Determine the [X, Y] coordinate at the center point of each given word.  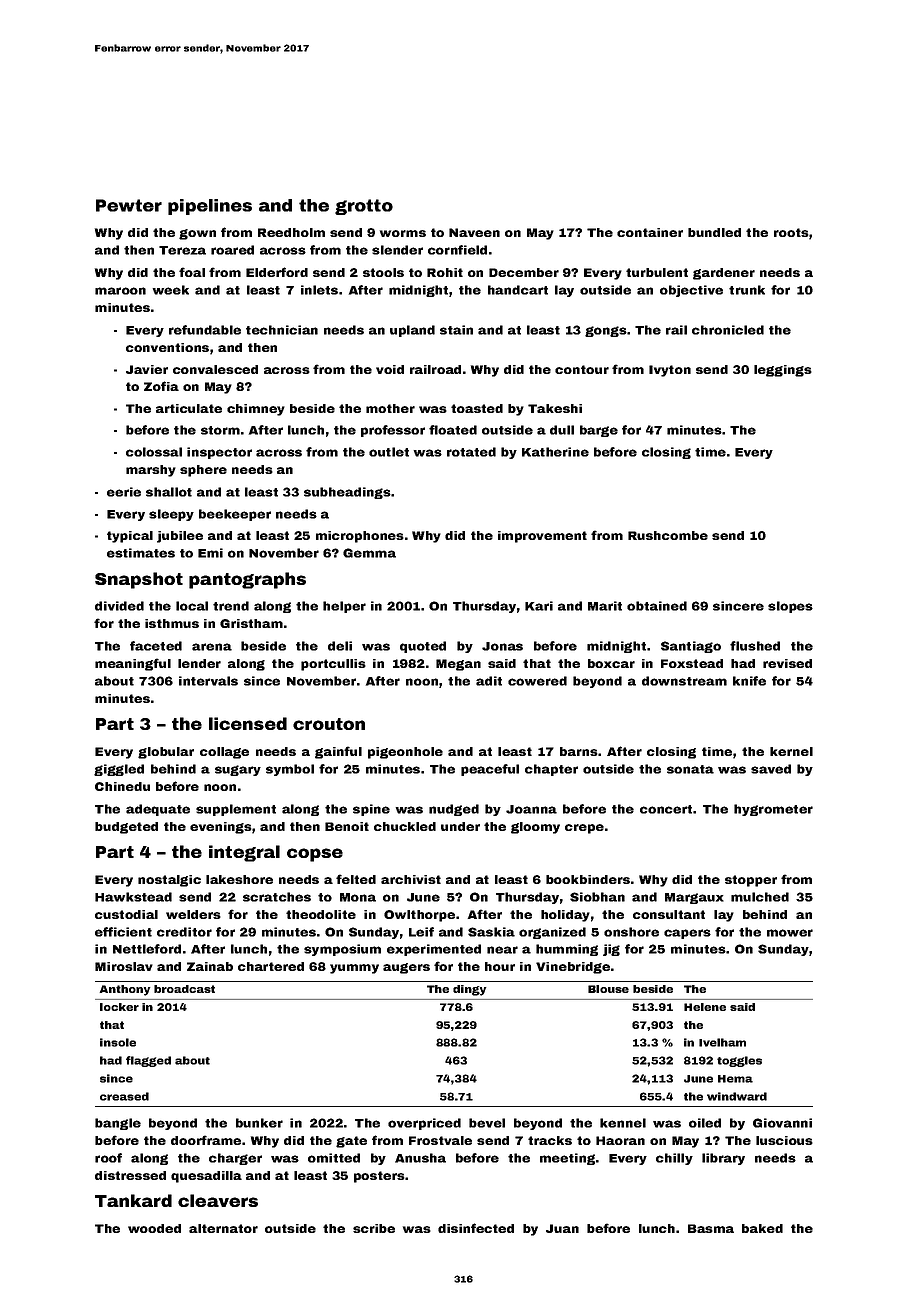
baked [762, 1228]
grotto [364, 207]
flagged [148, 1061]
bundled [714, 232]
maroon [120, 291]
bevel [487, 1123]
